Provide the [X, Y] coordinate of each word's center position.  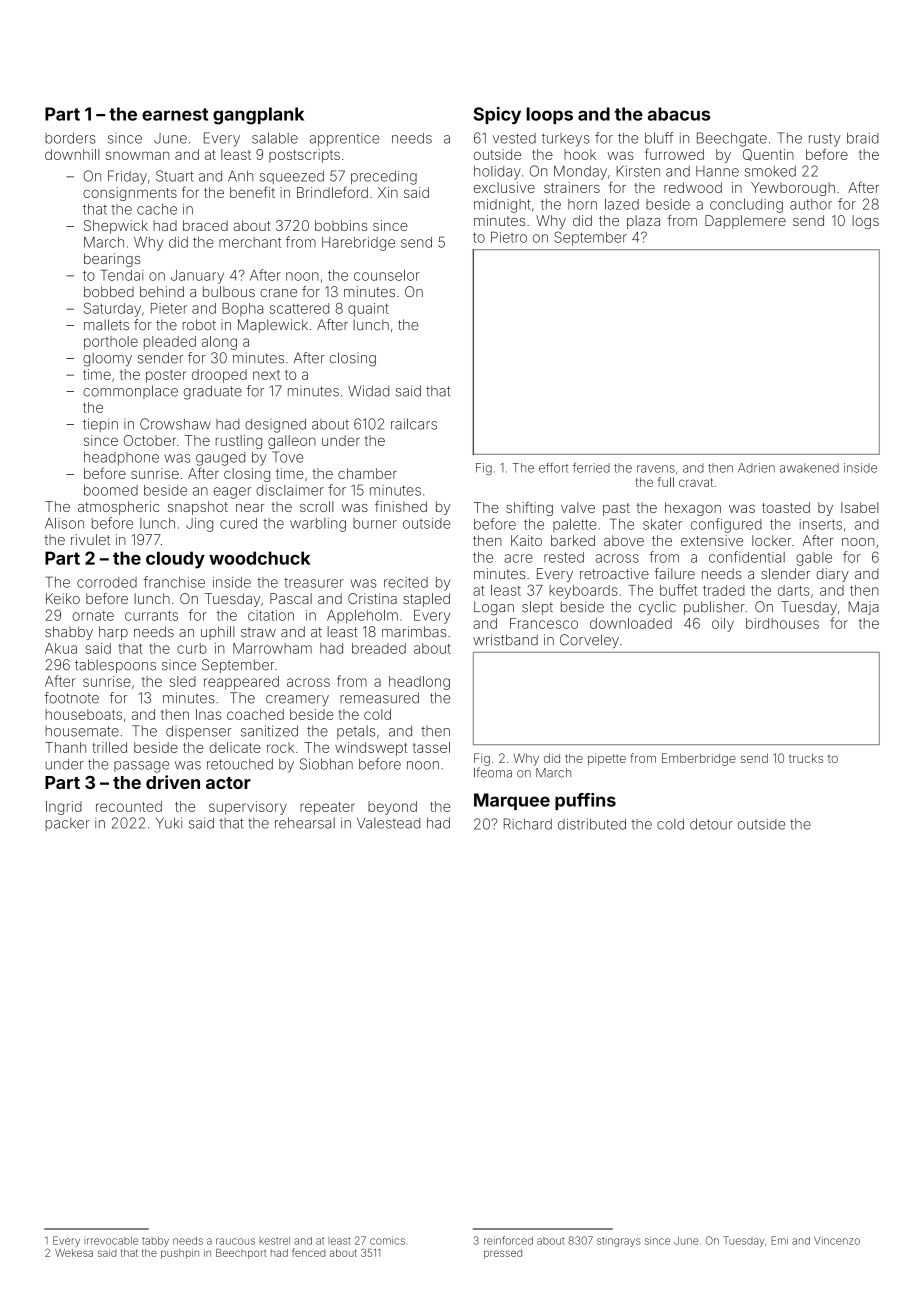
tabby [155, 1242]
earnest [175, 114]
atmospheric [118, 508]
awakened [809, 468]
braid [863, 138]
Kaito [526, 540]
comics [387, 1241]
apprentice [344, 139]
